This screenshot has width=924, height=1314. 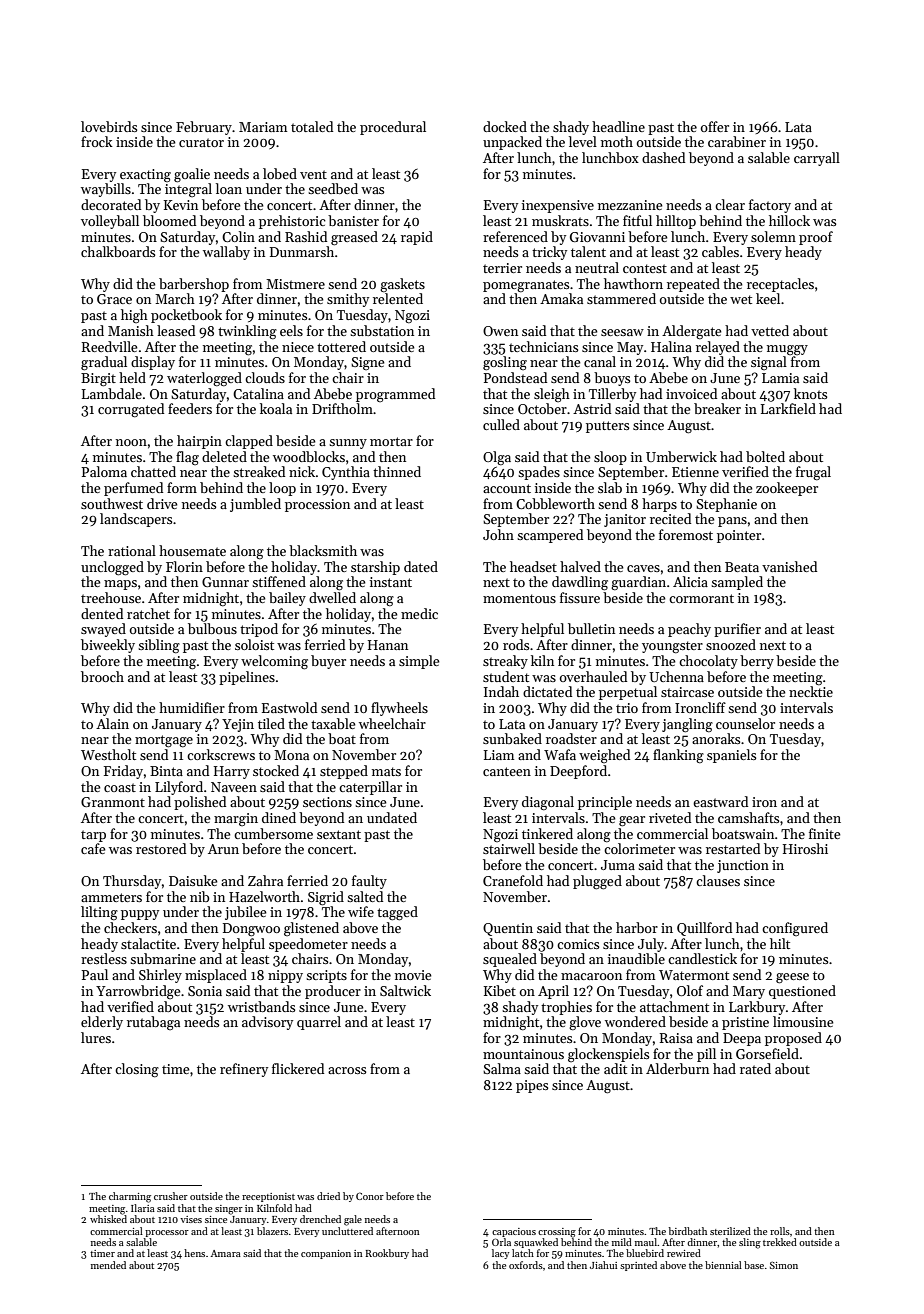 What do you see at coordinates (510, 960) in the screenshot?
I see `squealed` at bounding box center [510, 960].
